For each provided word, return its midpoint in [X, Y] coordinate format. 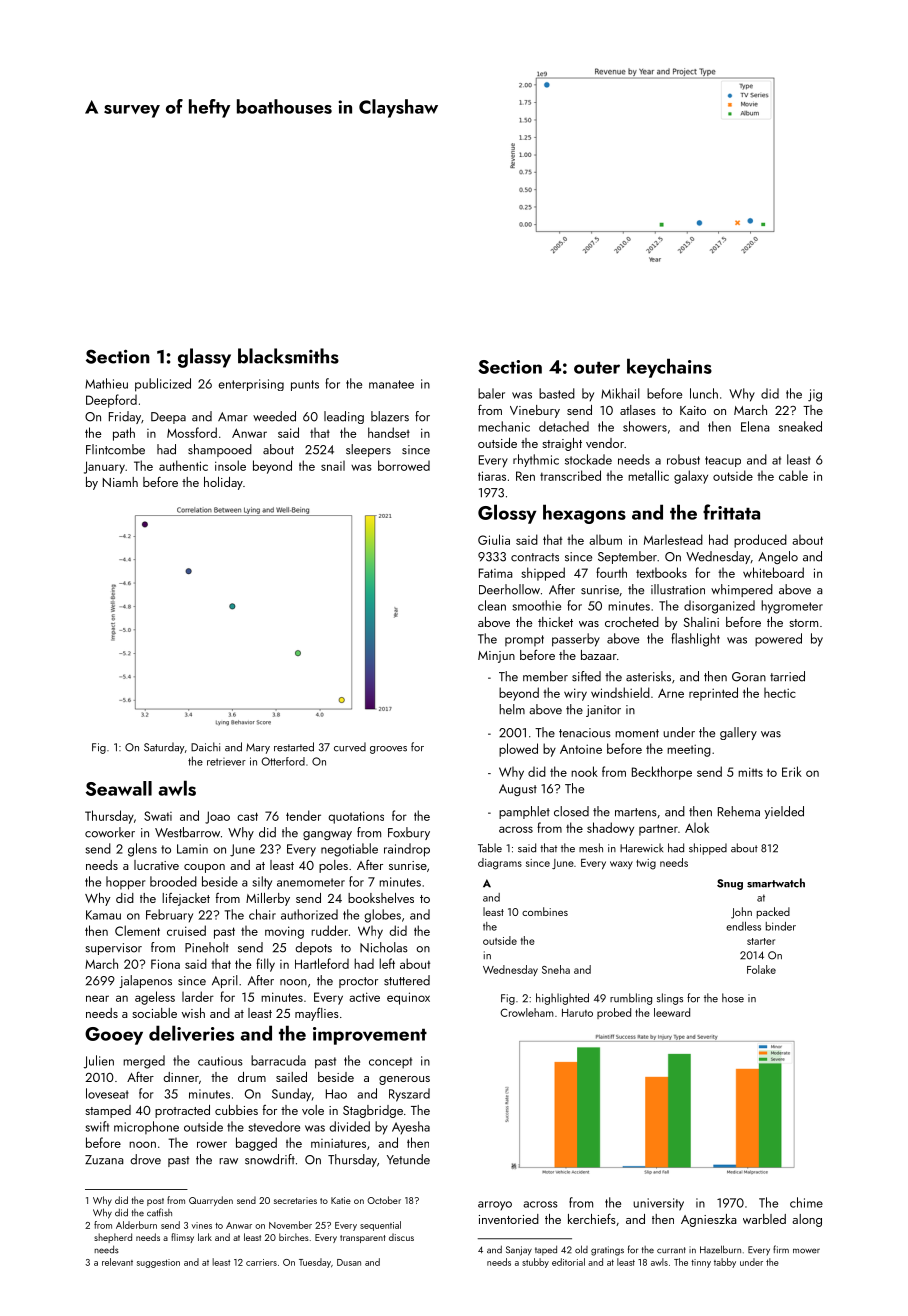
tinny [701, 1263]
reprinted [713, 694]
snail [333, 466]
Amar [233, 417]
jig [815, 395]
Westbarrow [187, 832]
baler [491, 393]
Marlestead [673, 539]
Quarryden [211, 1201]
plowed [518, 750]
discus [401, 1237]
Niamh [120, 482]
